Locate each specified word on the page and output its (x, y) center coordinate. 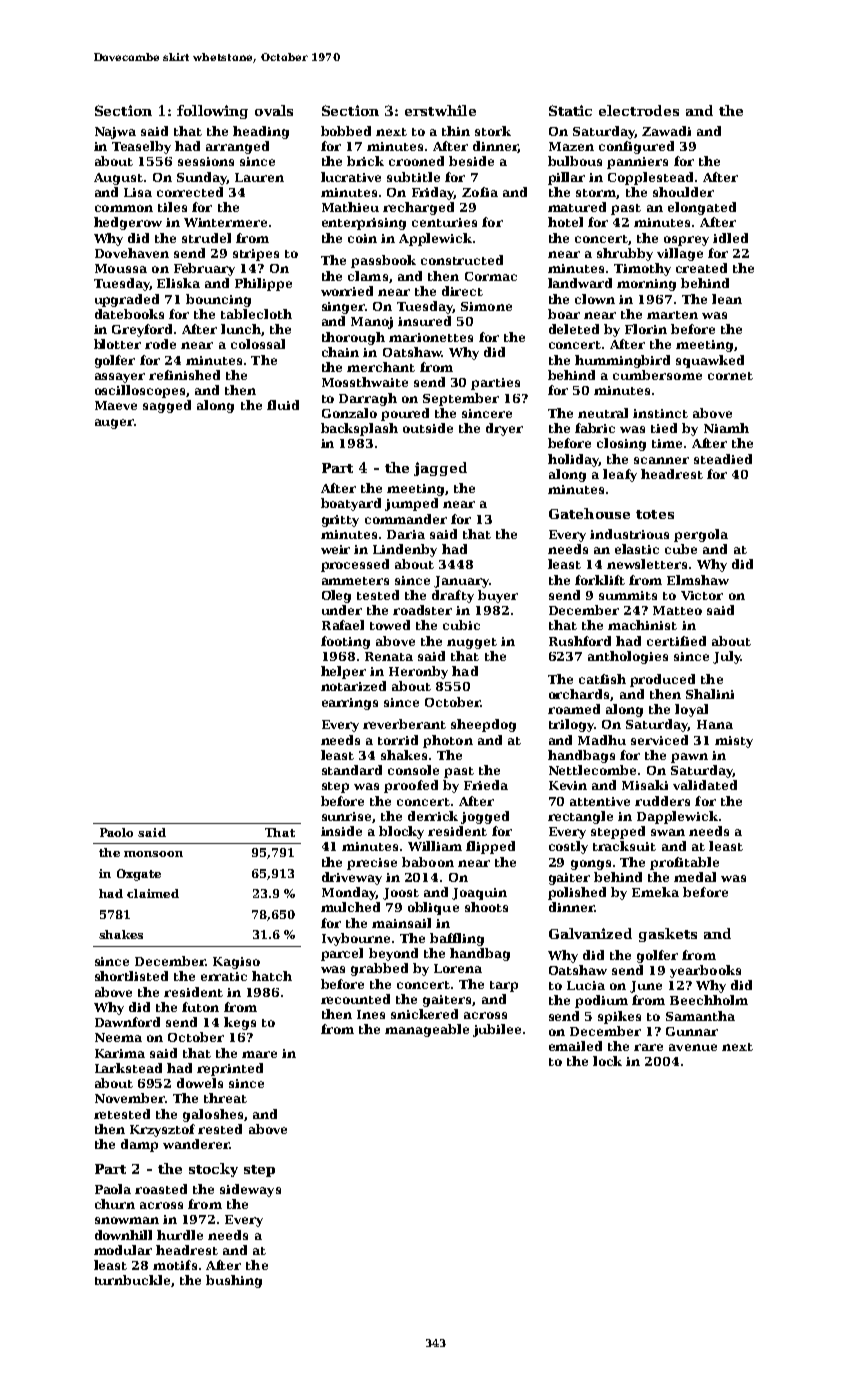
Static (570, 110)
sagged (167, 406)
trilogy (571, 725)
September (461, 399)
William (435, 846)
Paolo (116, 832)
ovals (274, 110)
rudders (662, 801)
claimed (153, 893)
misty (734, 742)
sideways (250, 1190)
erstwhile (440, 110)
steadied (723, 459)
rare (648, 1047)
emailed (575, 1046)
